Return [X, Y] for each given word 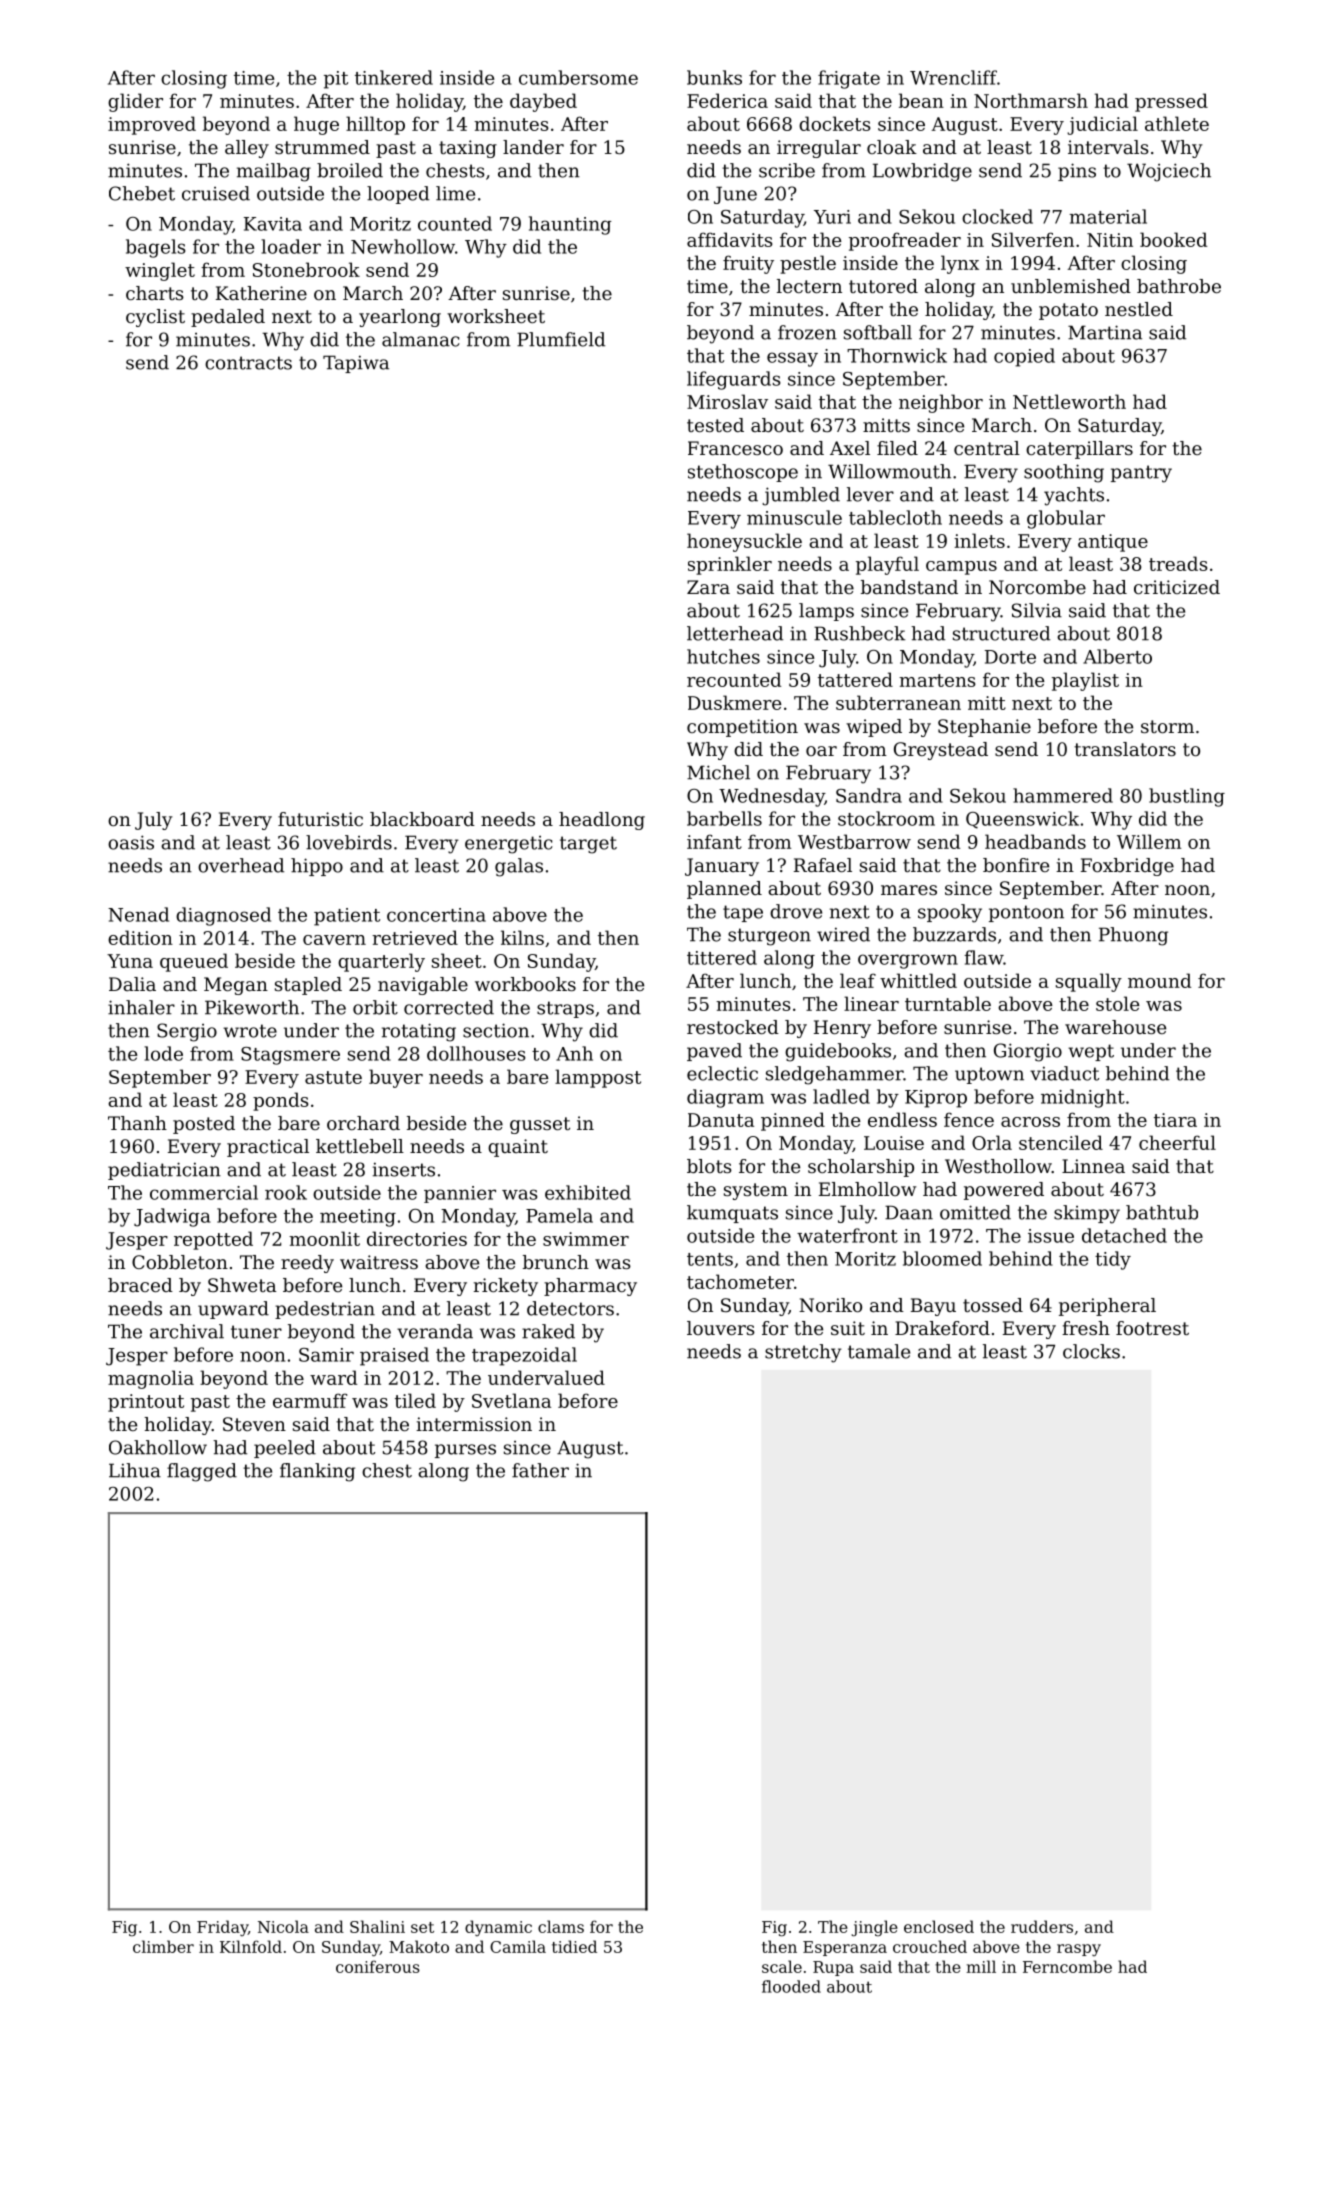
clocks [1091, 1351]
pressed [1171, 102]
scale [782, 1966]
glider [135, 102]
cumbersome [578, 77]
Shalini [377, 1926]
